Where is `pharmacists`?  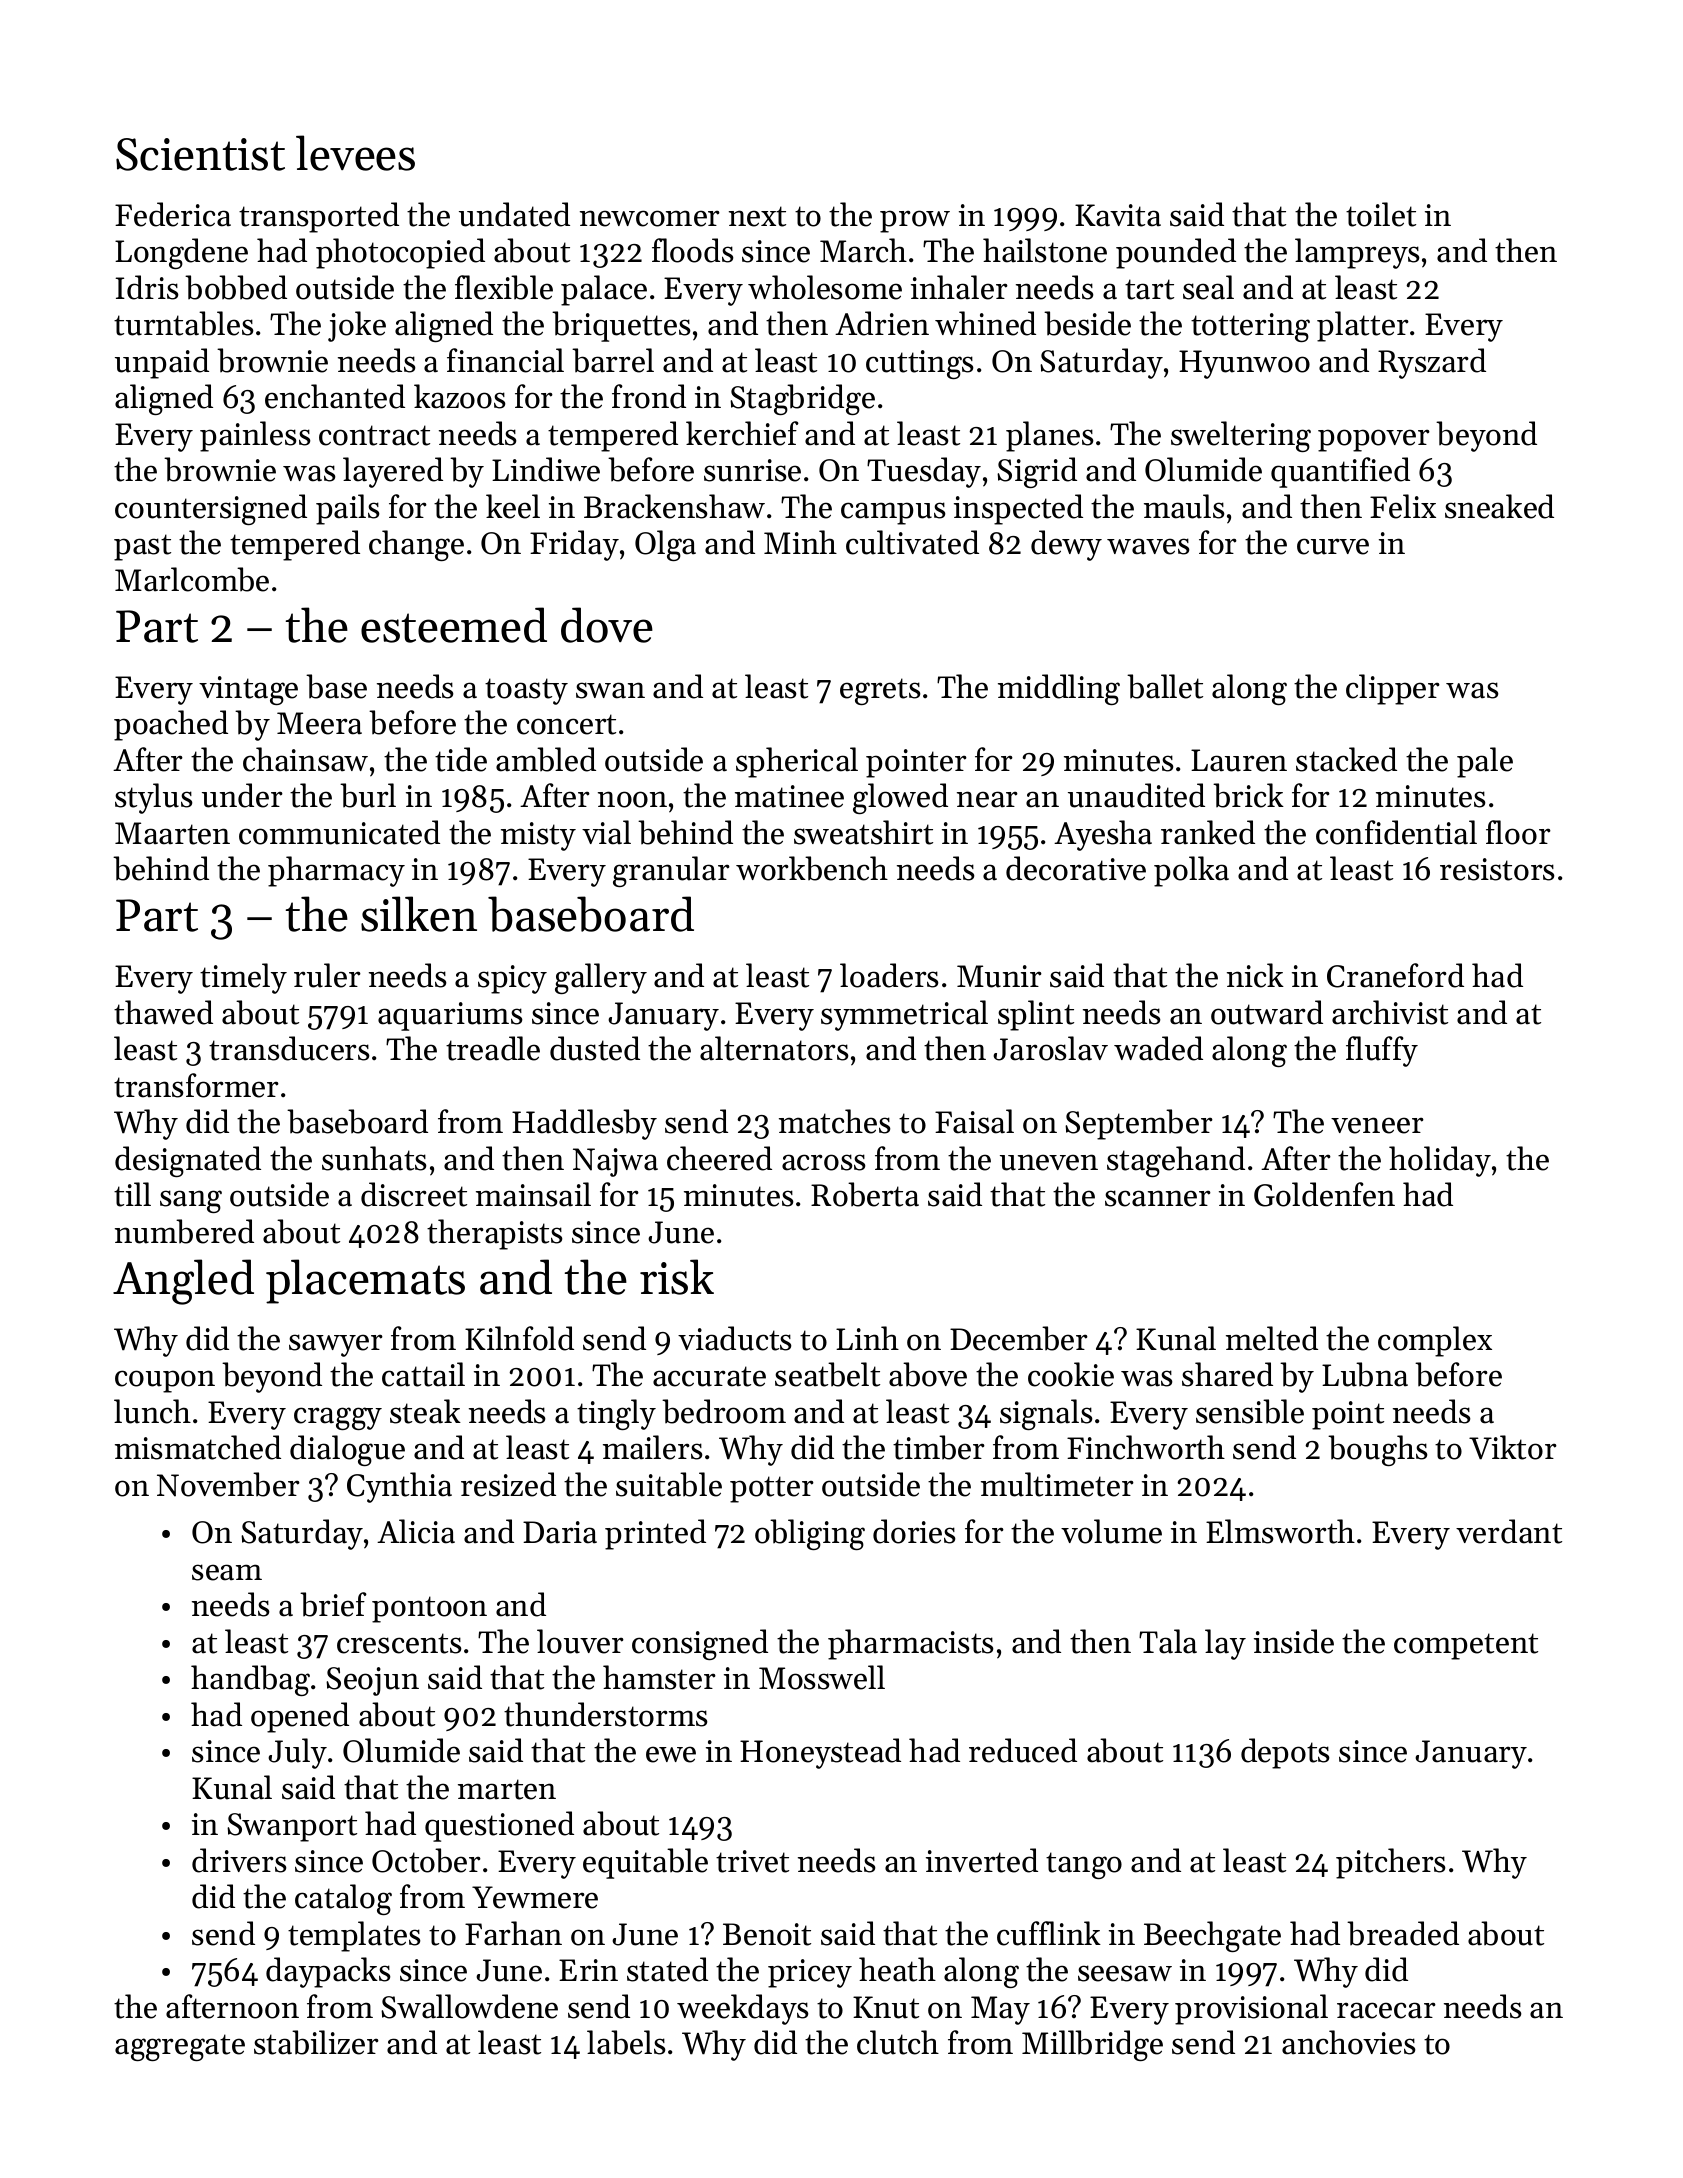
pharmacists is located at coordinates (911, 1644).
